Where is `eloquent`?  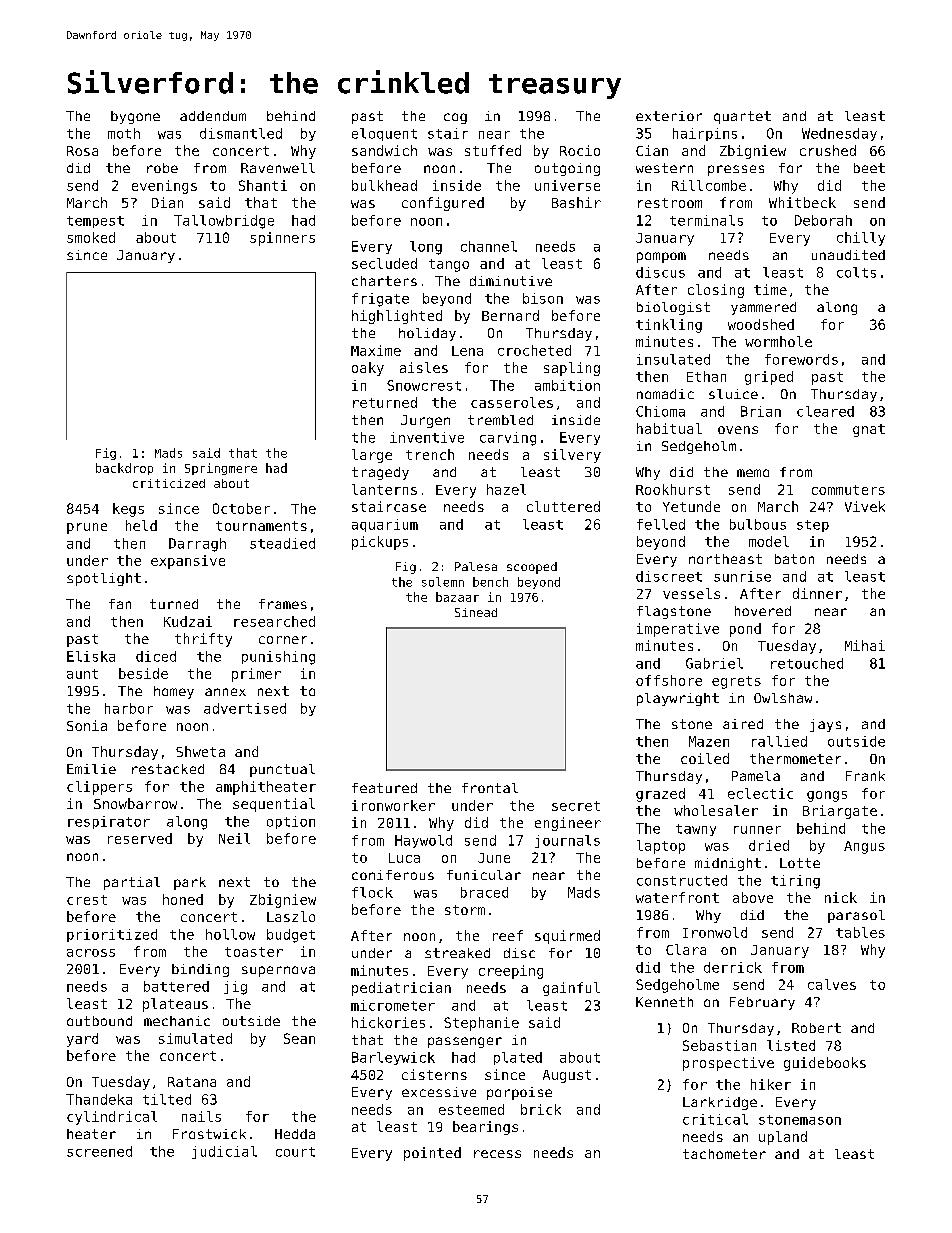
eloquent is located at coordinates (384, 134).
